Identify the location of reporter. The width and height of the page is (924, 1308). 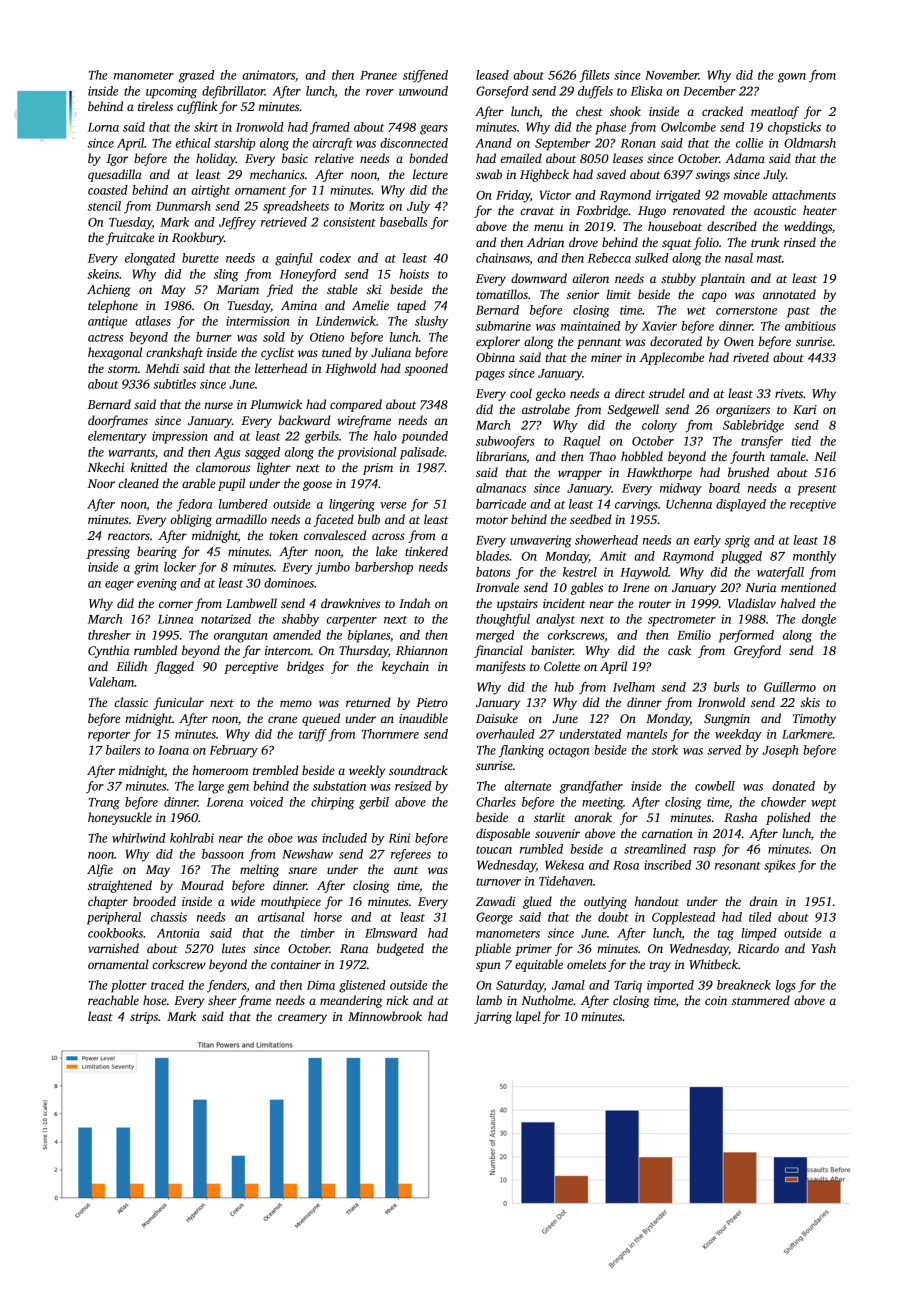
(109, 736).
